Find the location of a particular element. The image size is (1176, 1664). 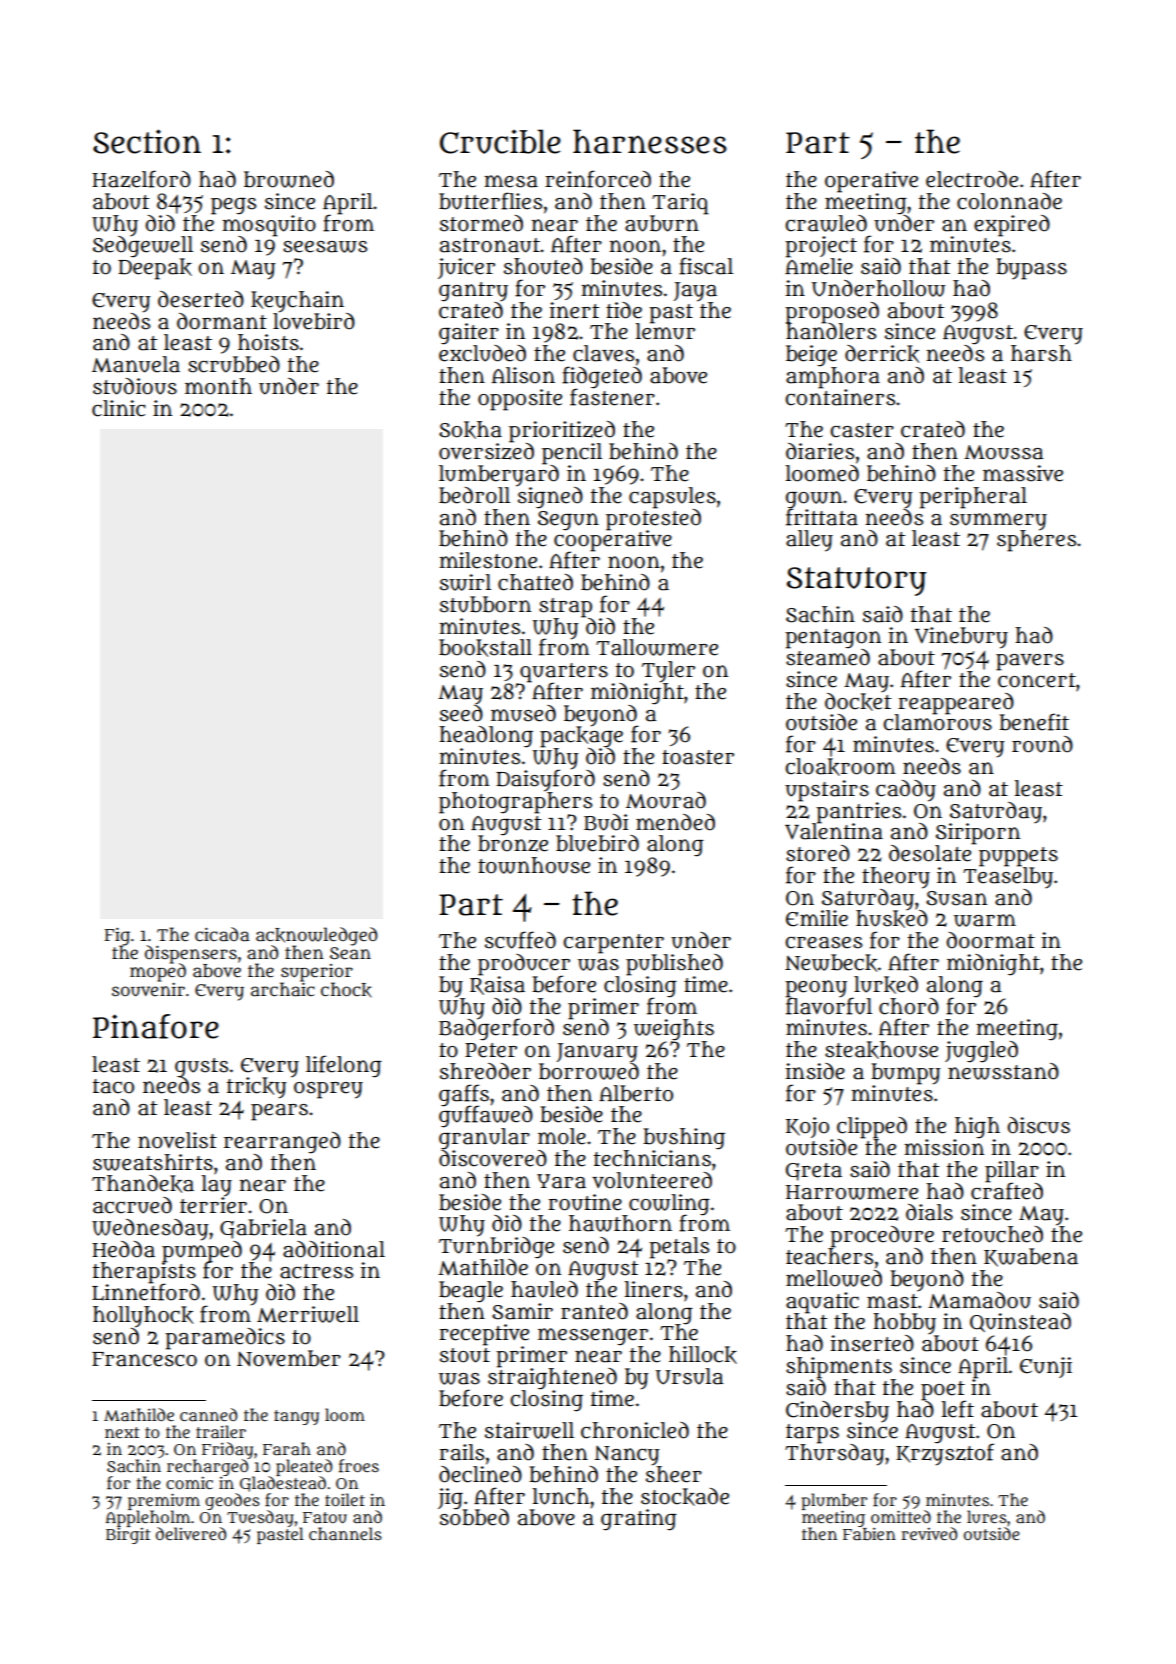

gown is located at coordinates (814, 499).
